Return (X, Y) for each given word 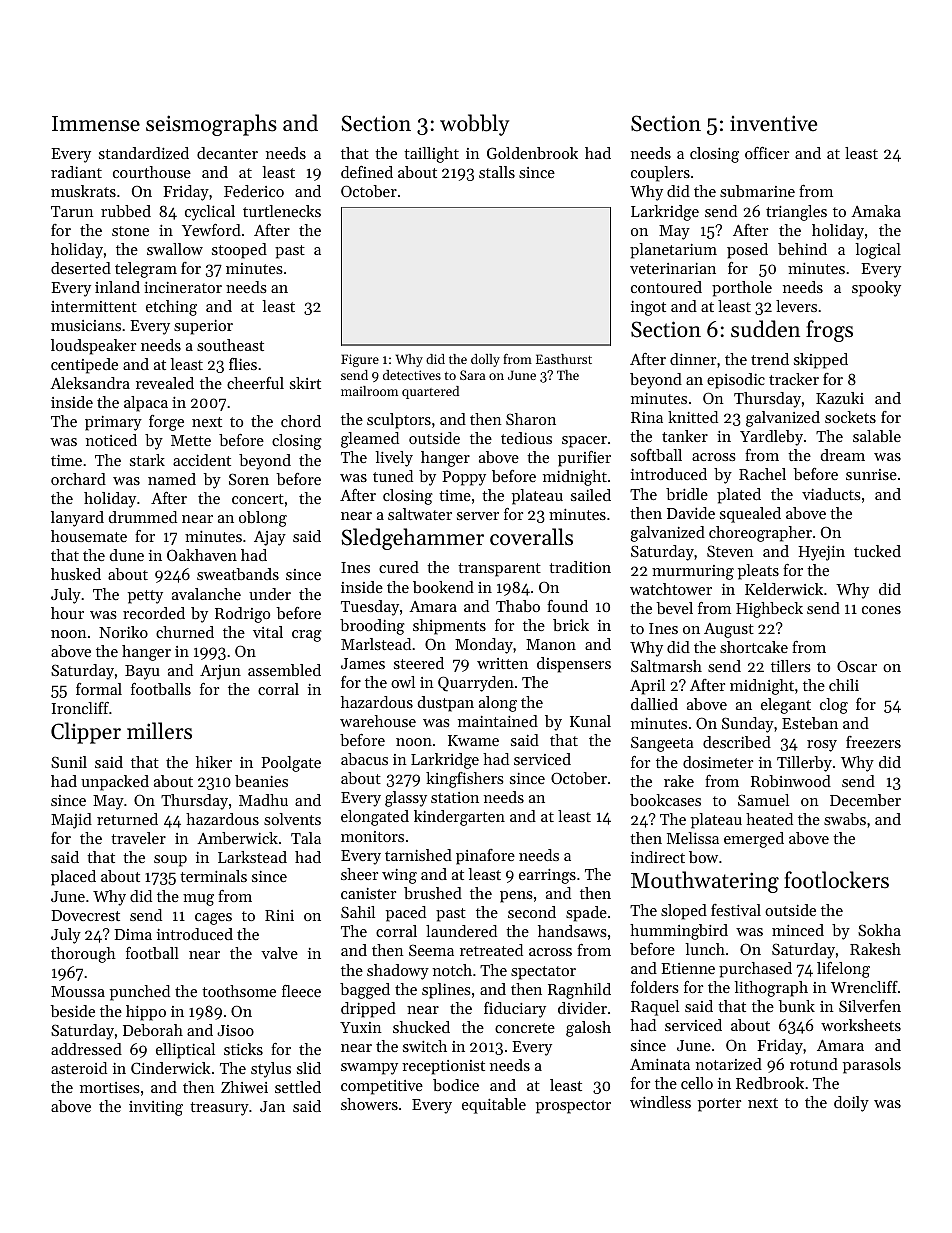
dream (842, 455)
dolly (485, 360)
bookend (443, 587)
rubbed (126, 211)
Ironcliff (80, 708)
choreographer (760, 534)
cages (213, 919)
